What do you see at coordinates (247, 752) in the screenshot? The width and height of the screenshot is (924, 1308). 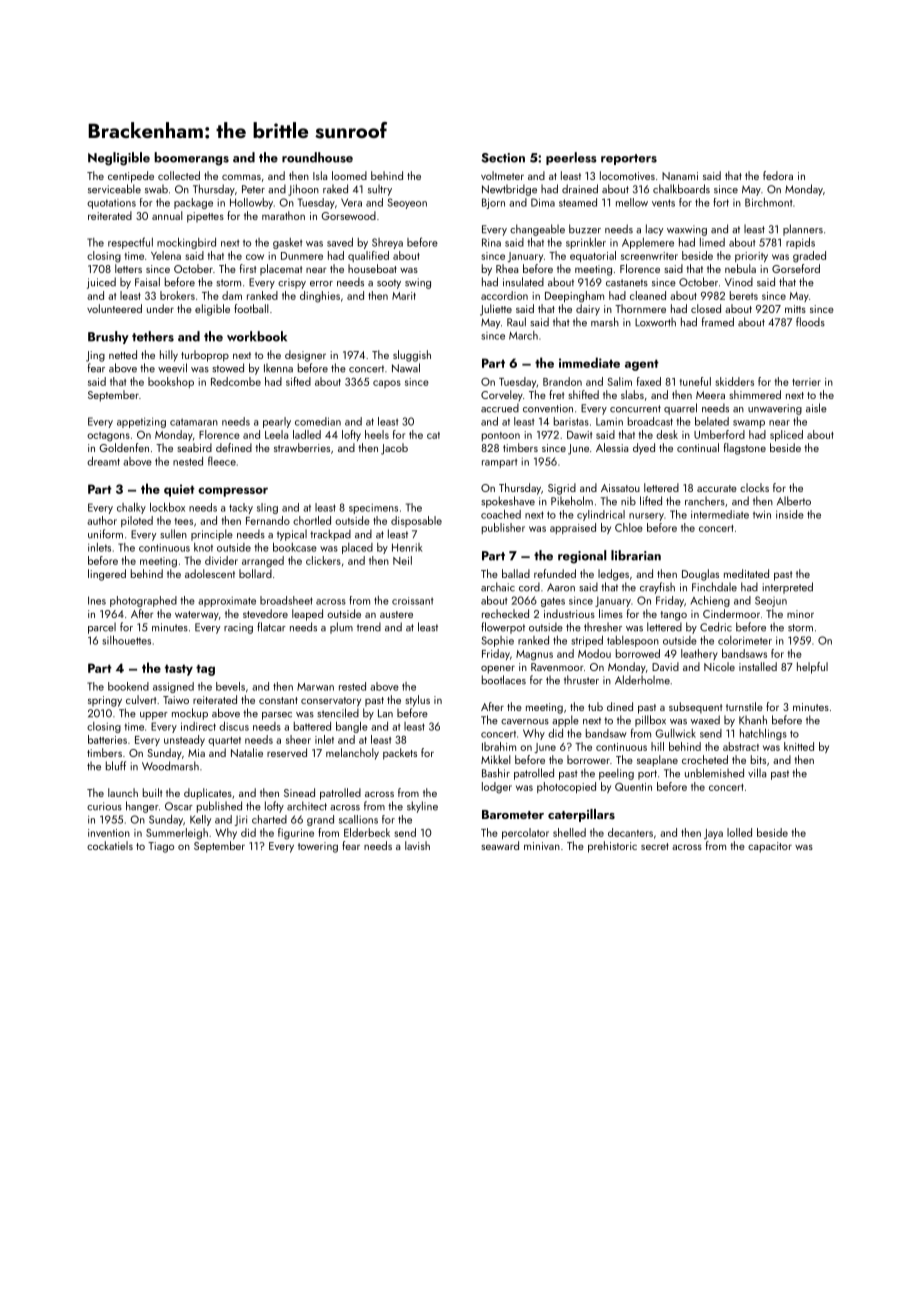 I see `Natalie` at bounding box center [247, 752].
